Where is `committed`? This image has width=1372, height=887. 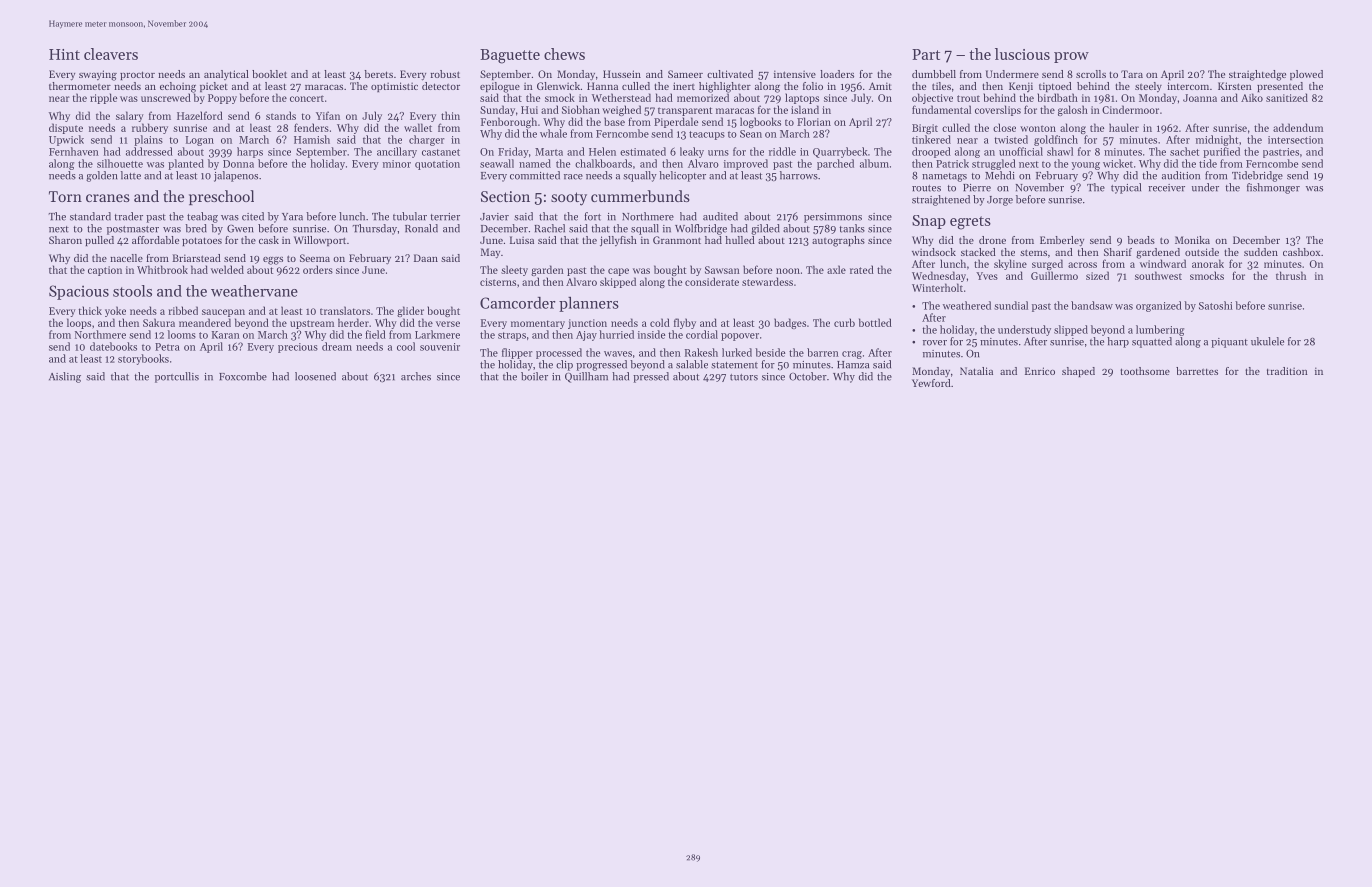
committed is located at coordinates (535, 175).
